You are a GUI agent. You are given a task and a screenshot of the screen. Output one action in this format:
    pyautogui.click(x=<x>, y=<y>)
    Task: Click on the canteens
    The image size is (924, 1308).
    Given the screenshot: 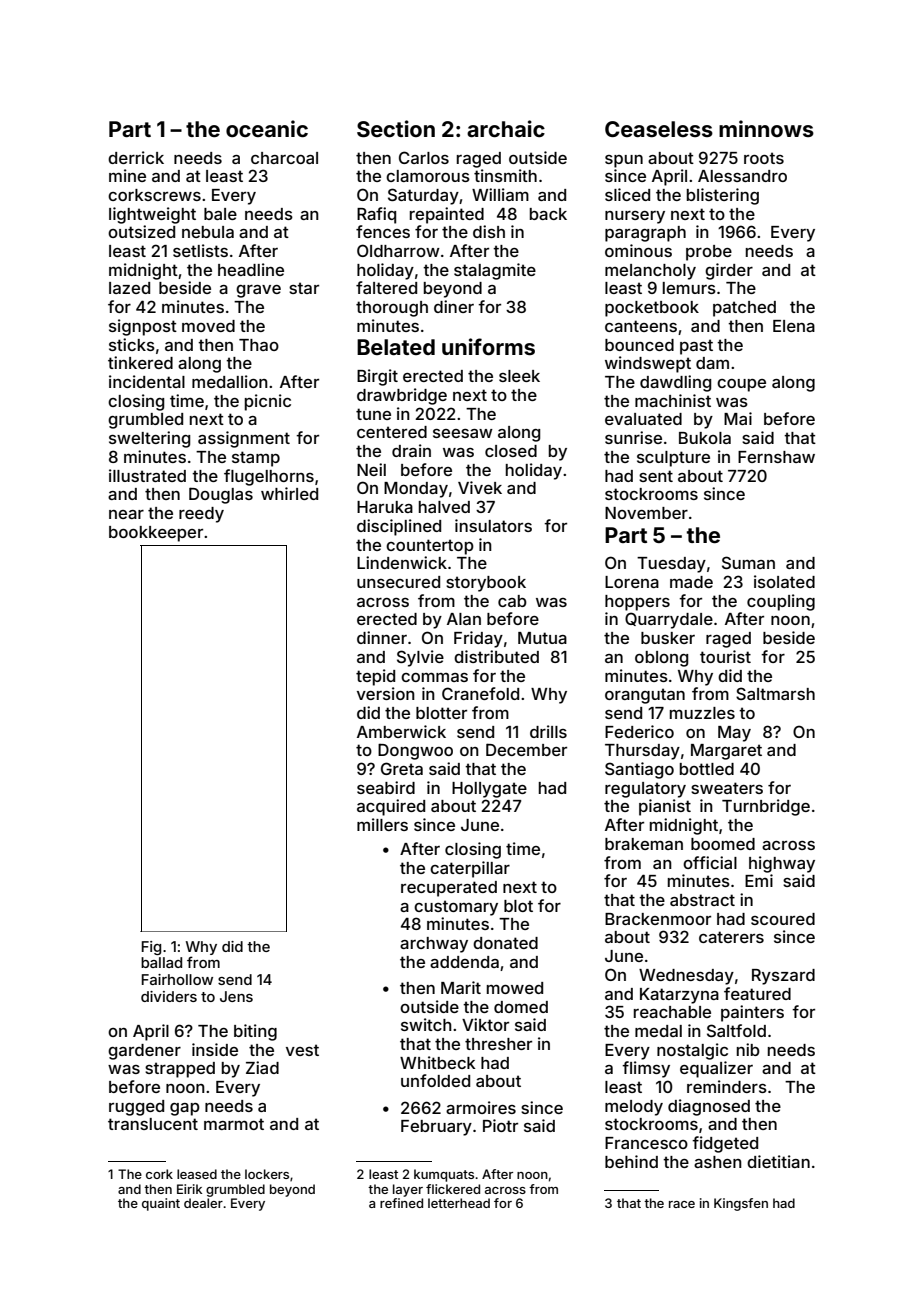 What is the action you would take?
    pyautogui.click(x=641, y=326)
